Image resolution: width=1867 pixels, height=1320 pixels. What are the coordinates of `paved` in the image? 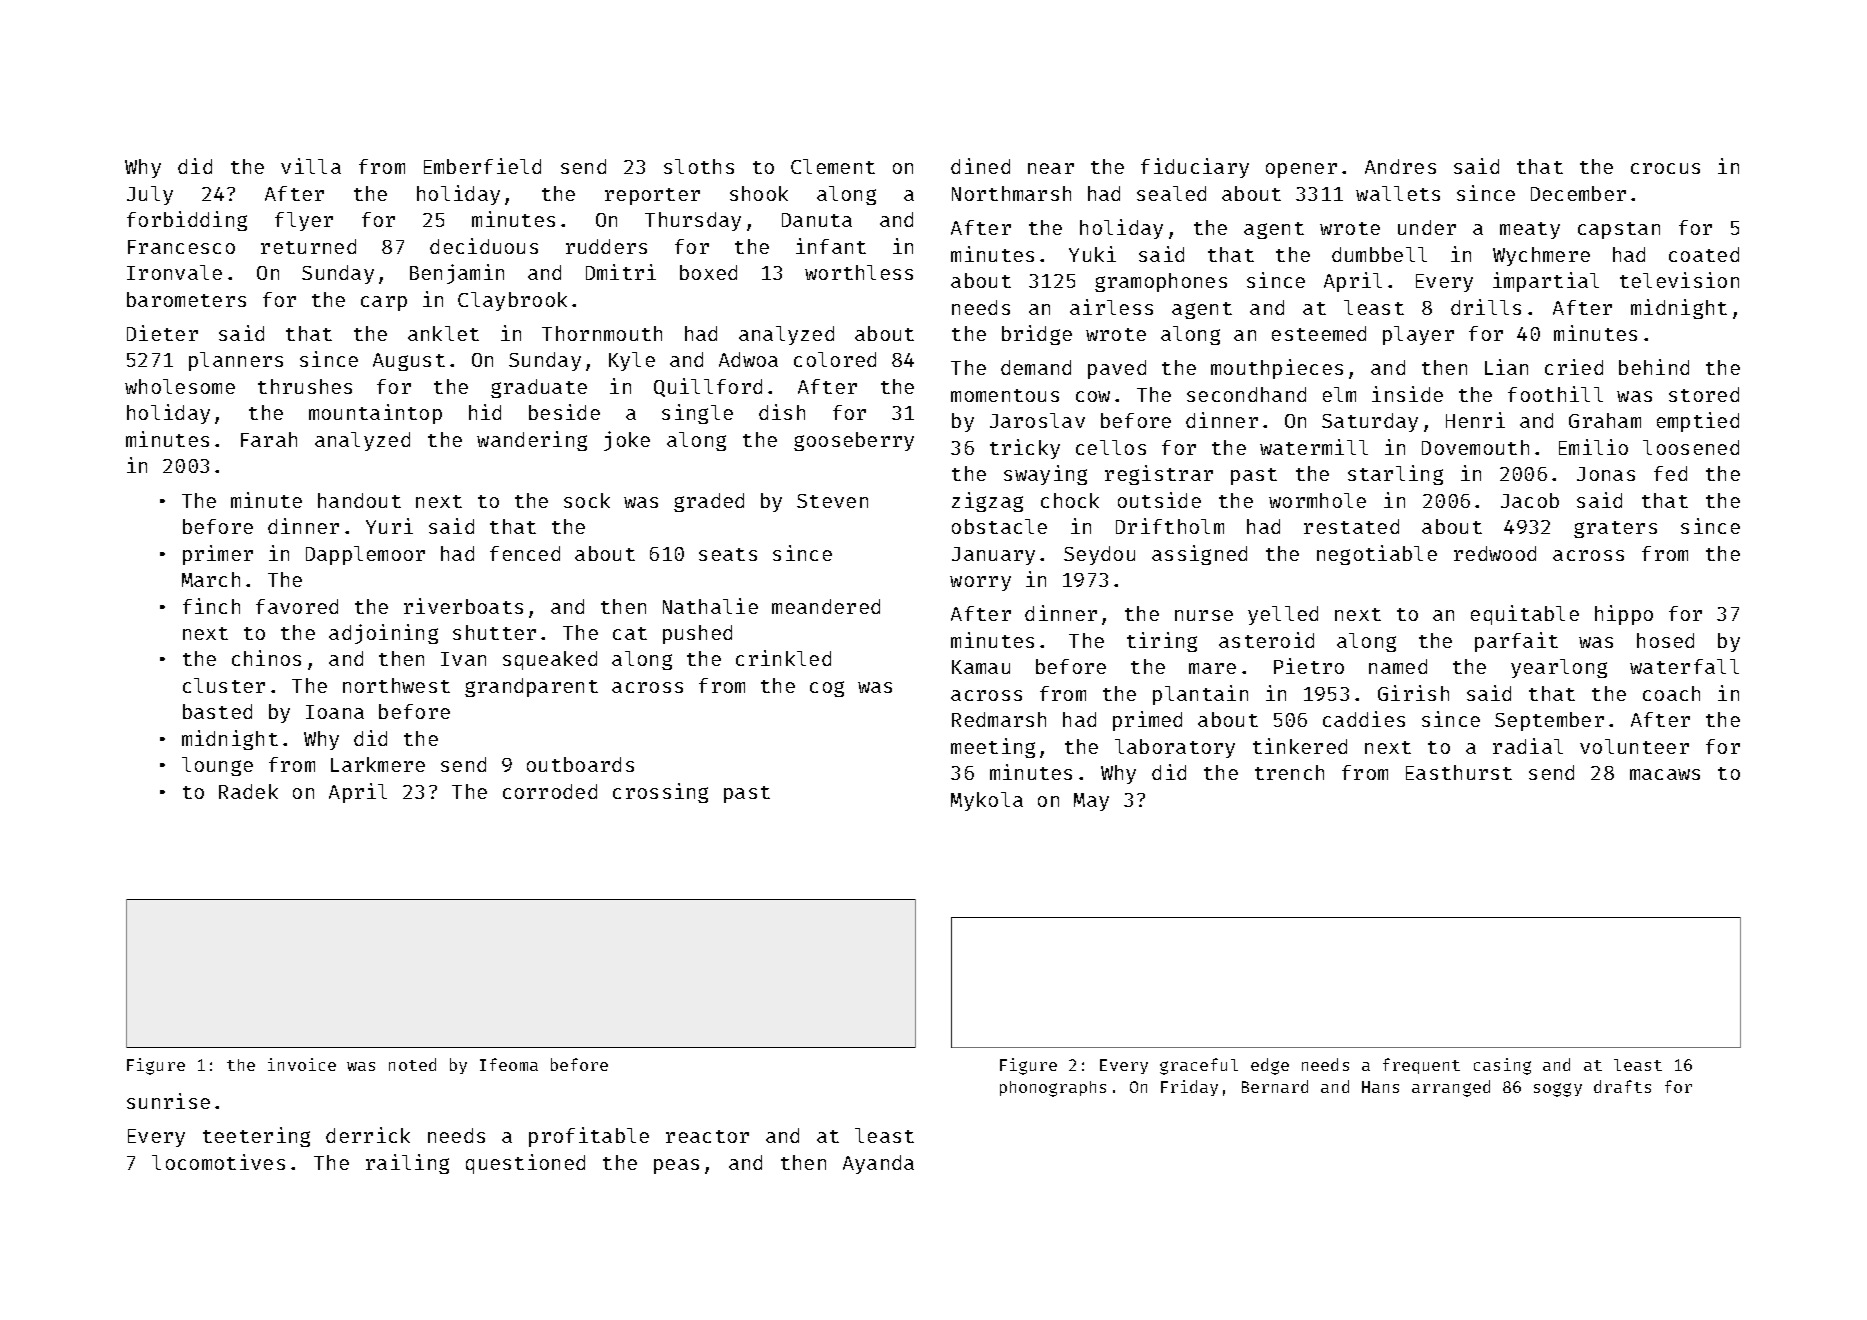 It's located at (1117, 369).
